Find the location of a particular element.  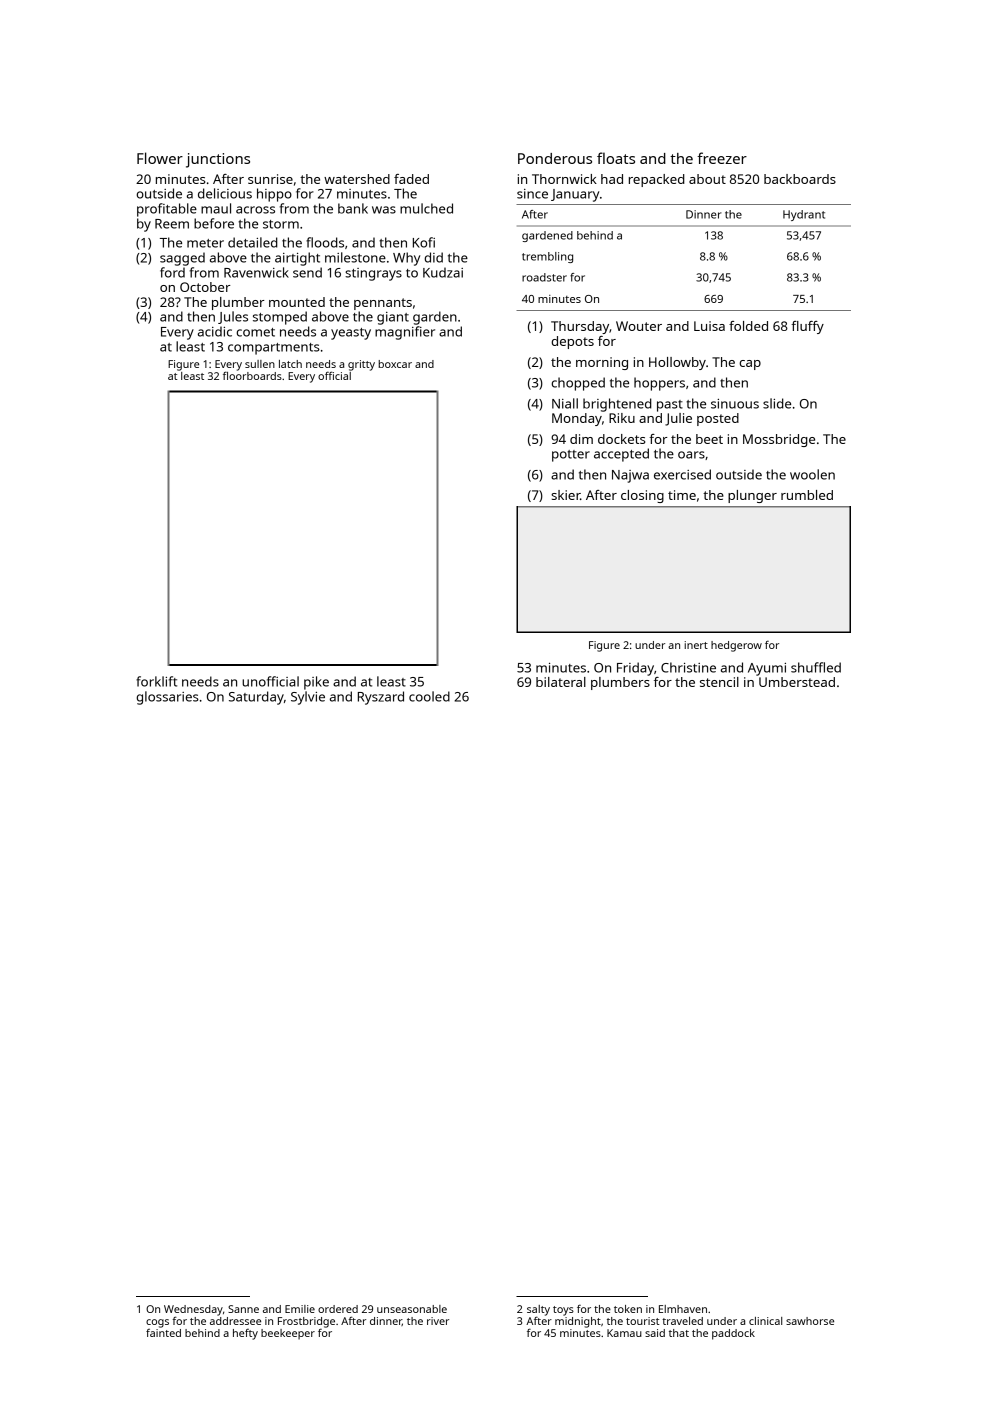

freezer is located at coordinates (722, 158).
